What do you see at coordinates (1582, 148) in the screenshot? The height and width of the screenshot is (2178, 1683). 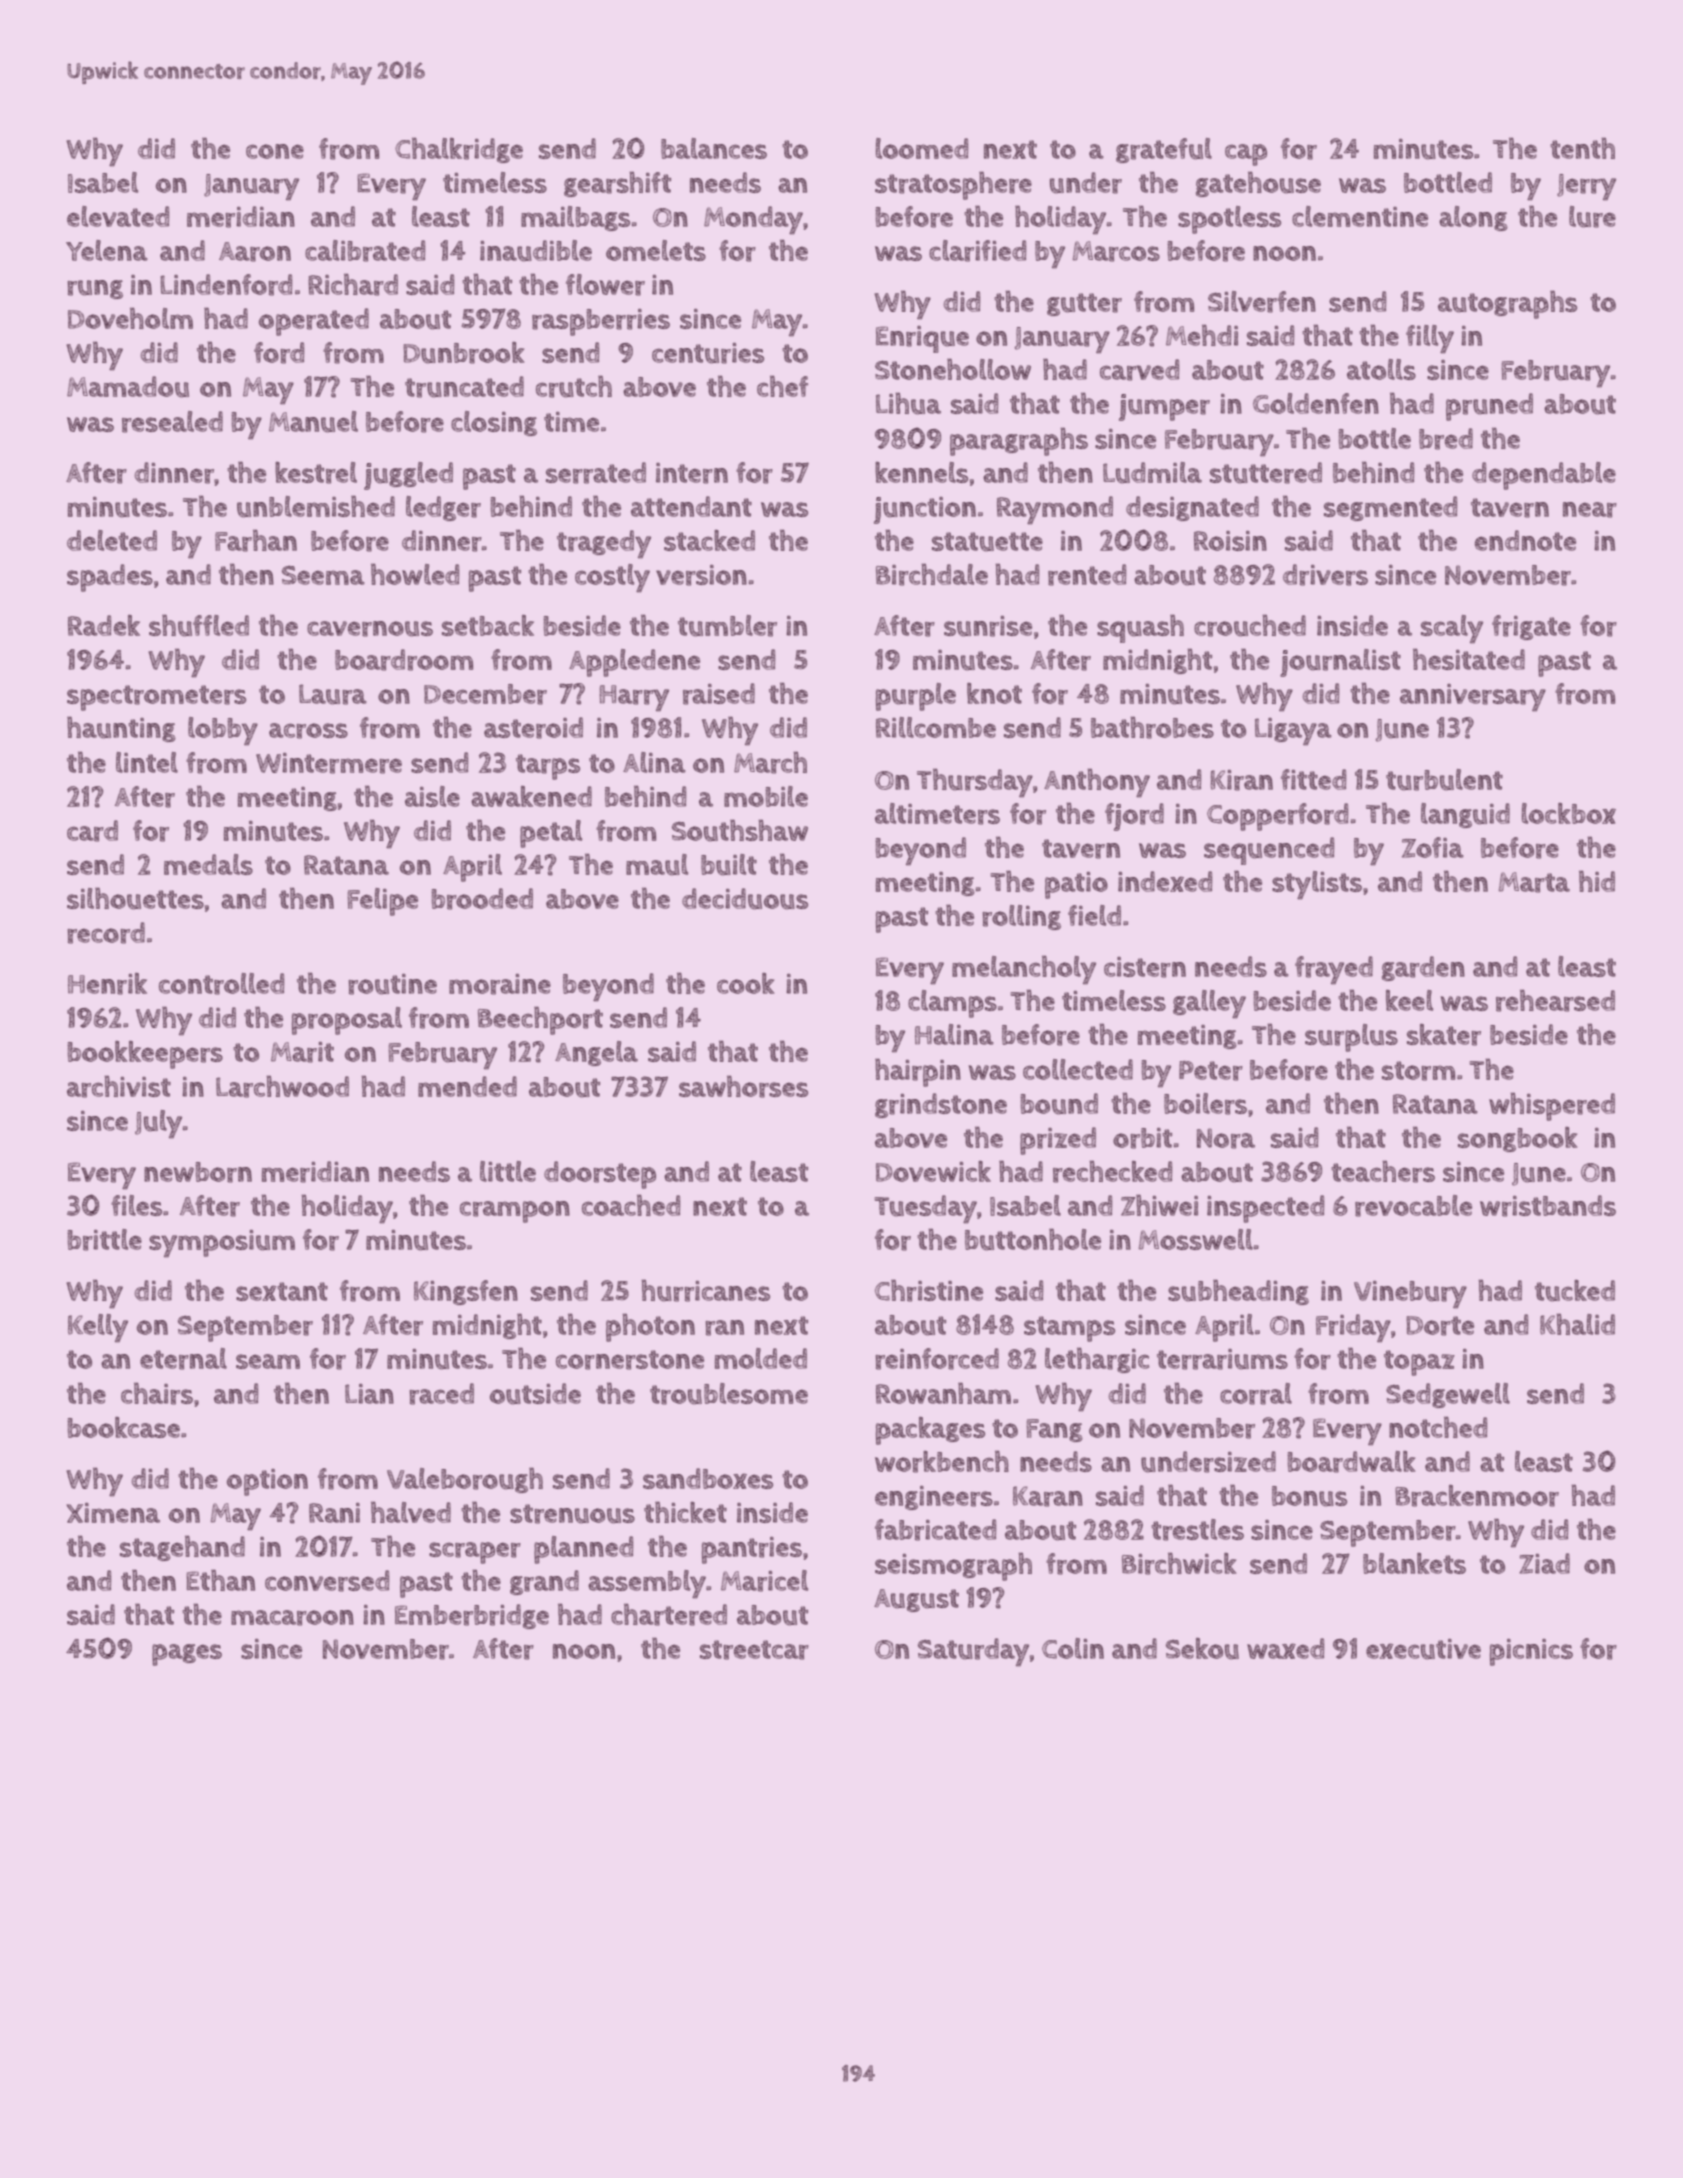 I see `tenth` at bounding box center [1582, 148].
